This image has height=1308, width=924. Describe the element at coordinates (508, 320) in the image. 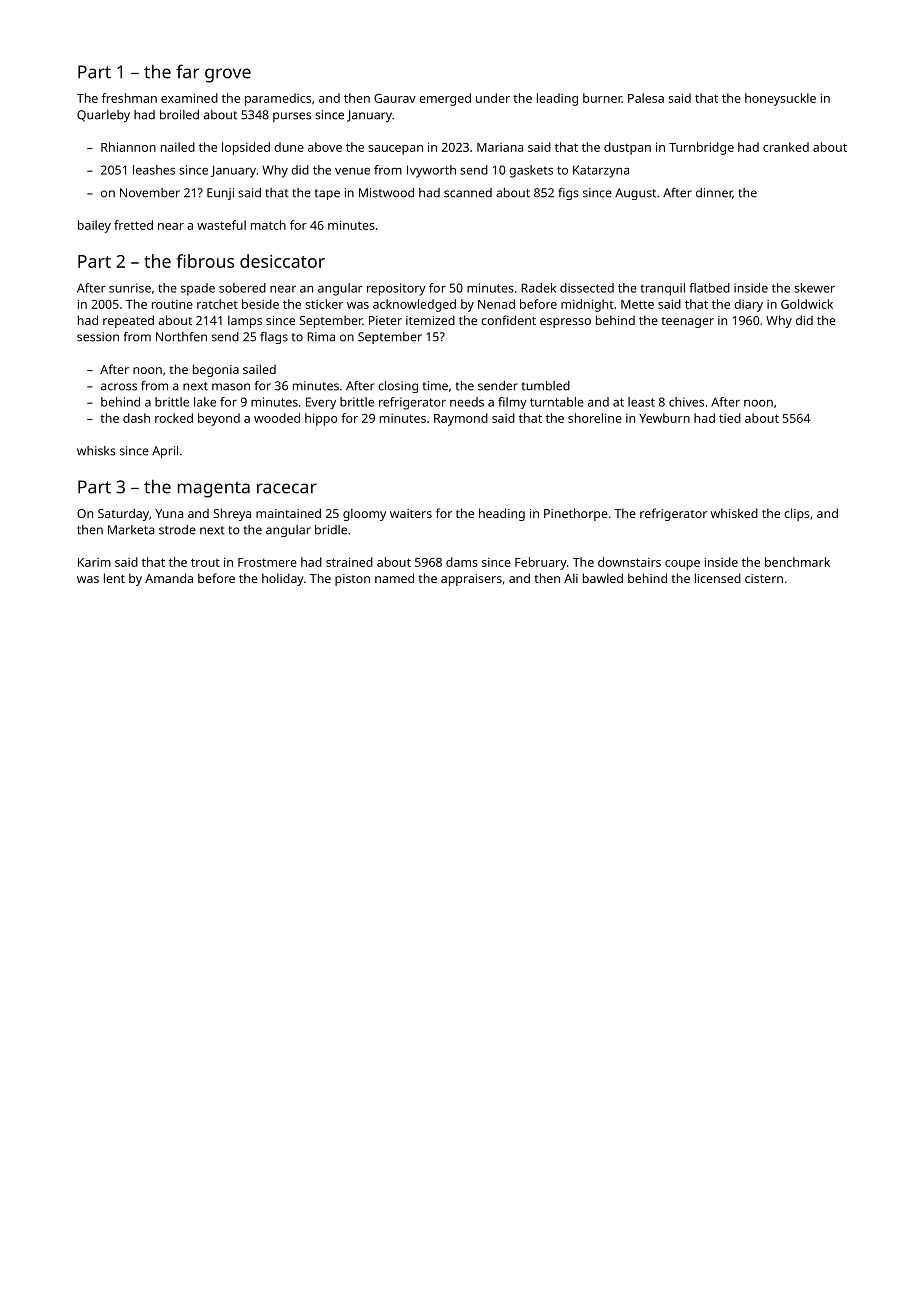

I see `confident` at that location.
